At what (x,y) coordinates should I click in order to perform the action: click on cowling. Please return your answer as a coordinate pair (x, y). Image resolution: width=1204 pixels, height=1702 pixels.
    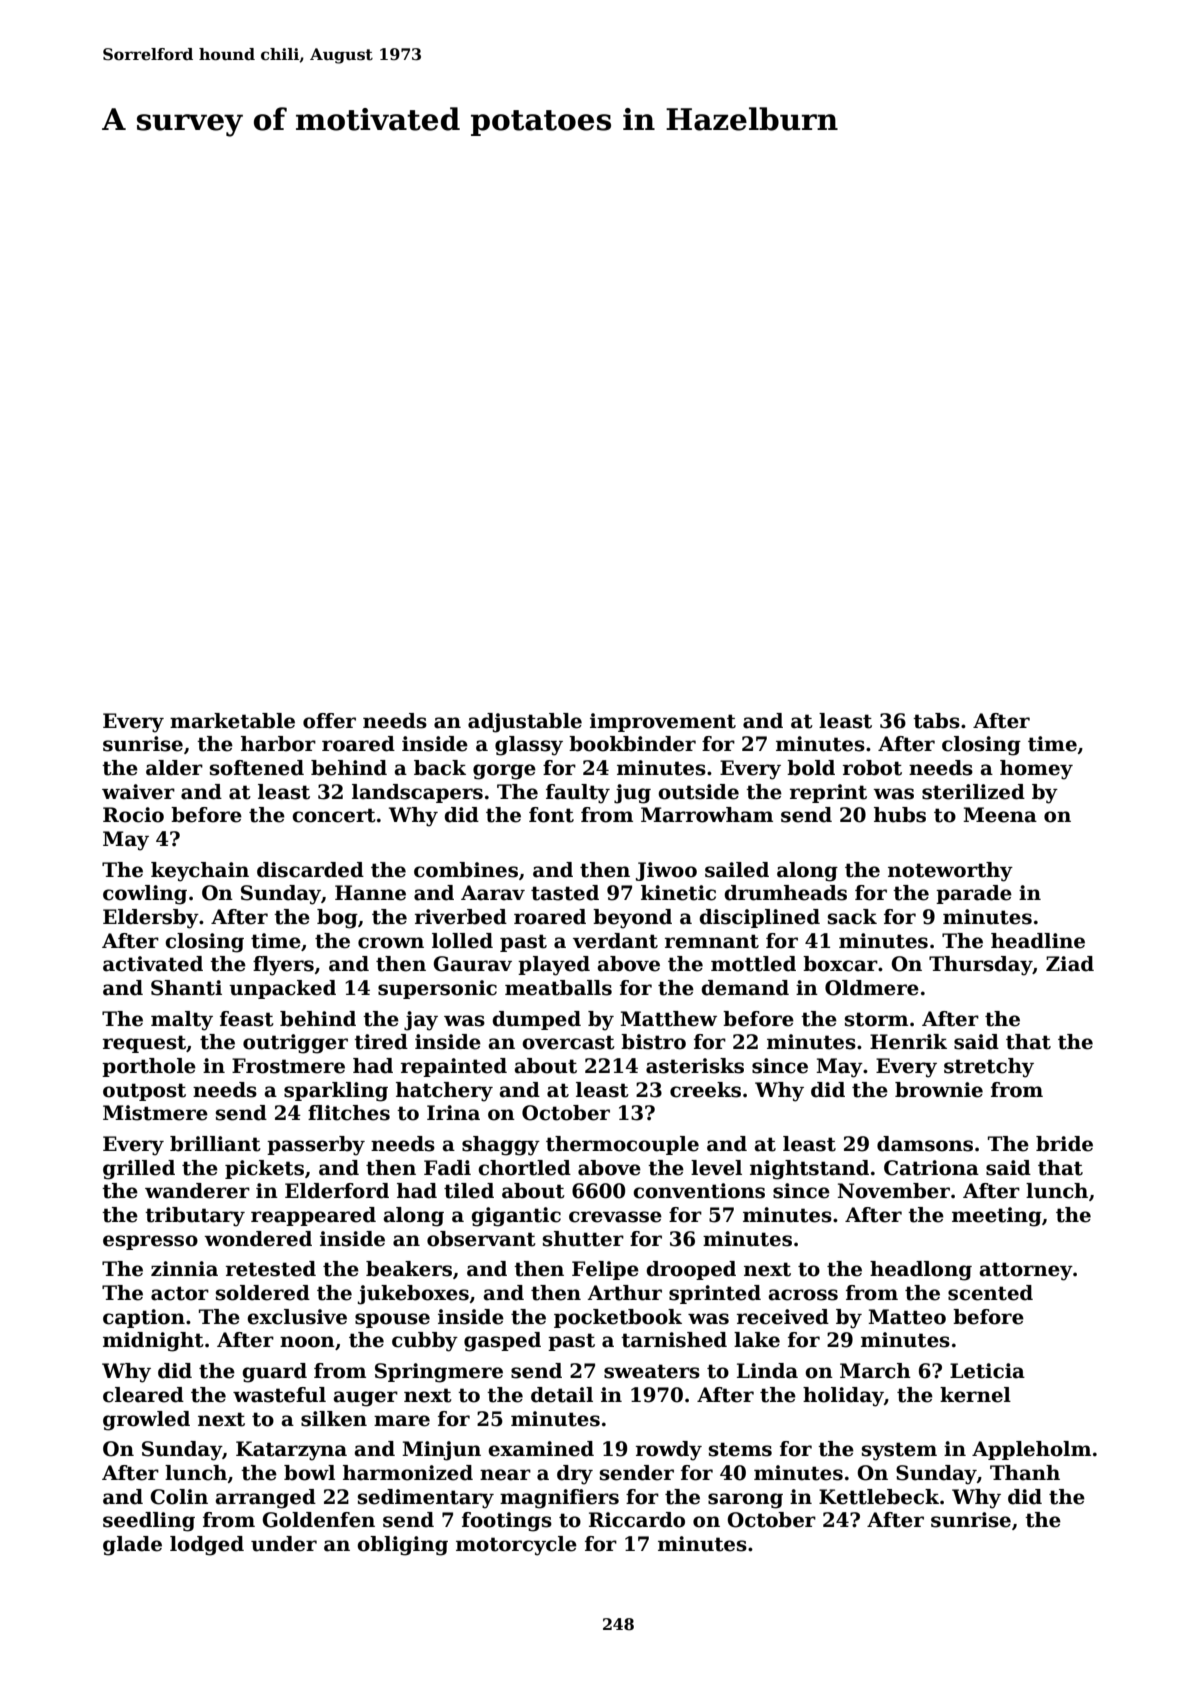
    Looking at the image, I should click on (145, 895).
